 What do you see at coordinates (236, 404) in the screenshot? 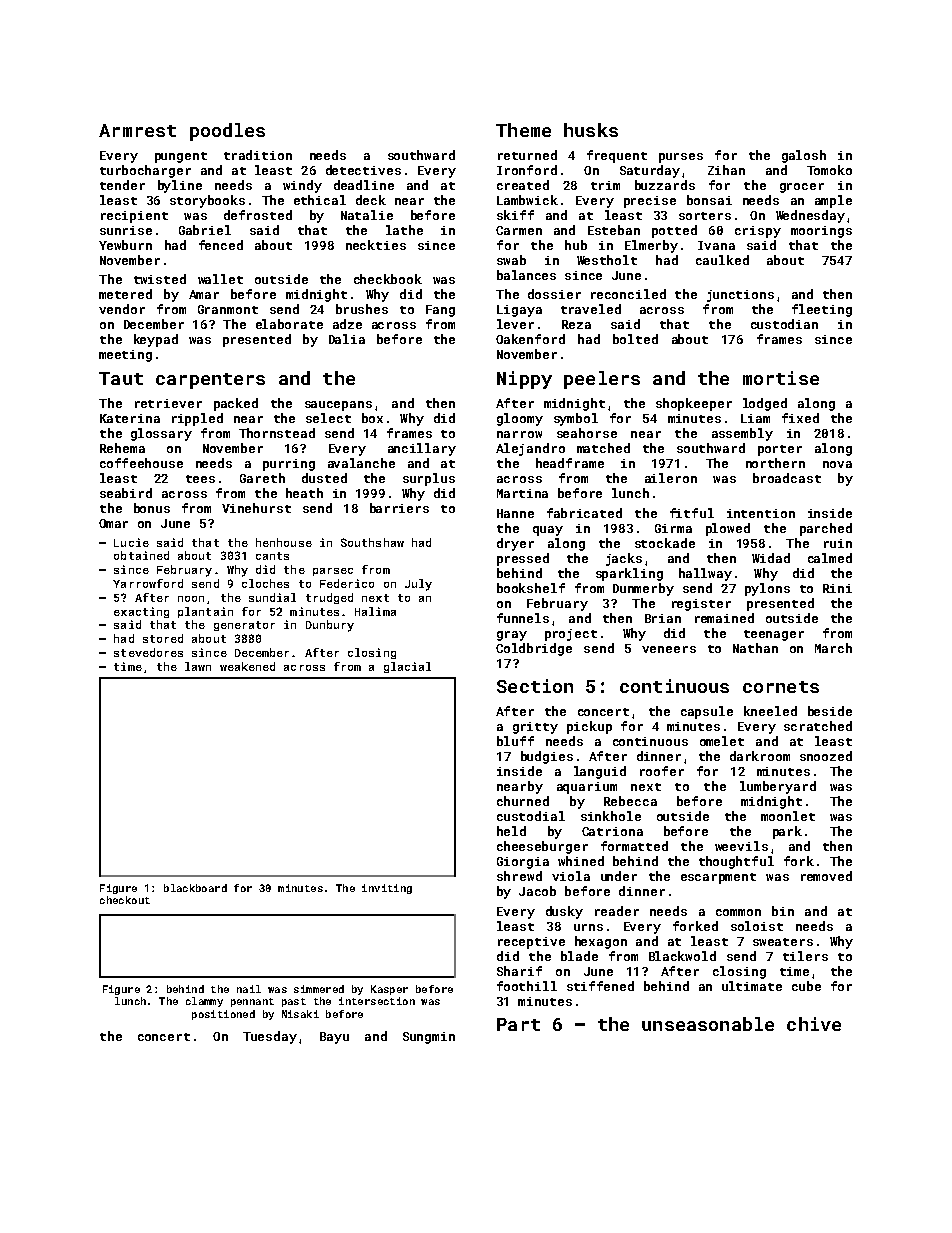
I see `packed` at bounding box center [236, 404].
